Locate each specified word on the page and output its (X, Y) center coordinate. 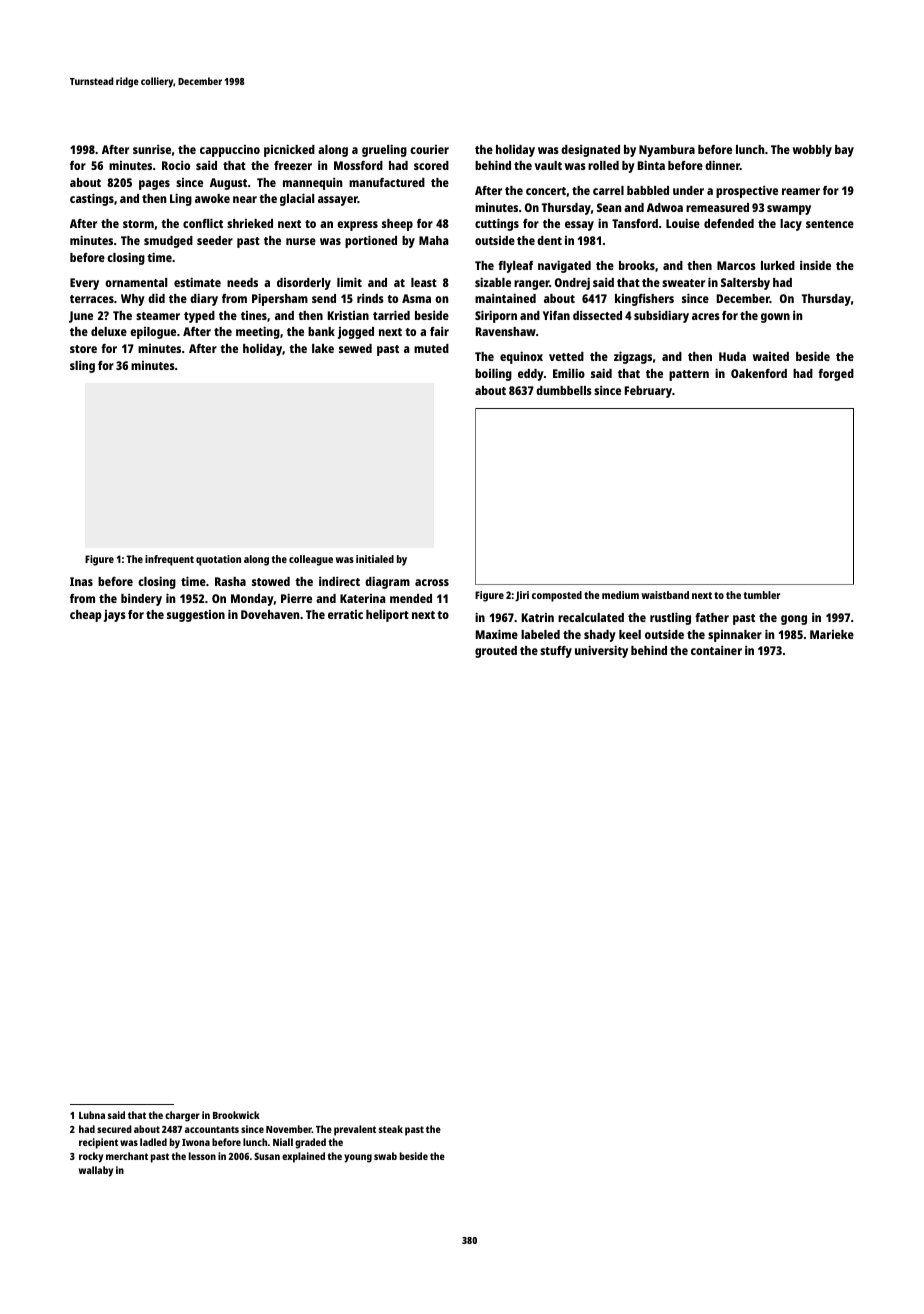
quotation (218, 560)
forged (836, 375)
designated (590, 150)
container (716, 650)
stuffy (556, 652)
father (712, 617)
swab (385, 1156)
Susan (267, 1156)
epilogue (153, 333)
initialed (375, 559)
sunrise (152, 149)
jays (115, 616)
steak (391, 1129)
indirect (339, 581)
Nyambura (667, 151)
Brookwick (236, 1115)
